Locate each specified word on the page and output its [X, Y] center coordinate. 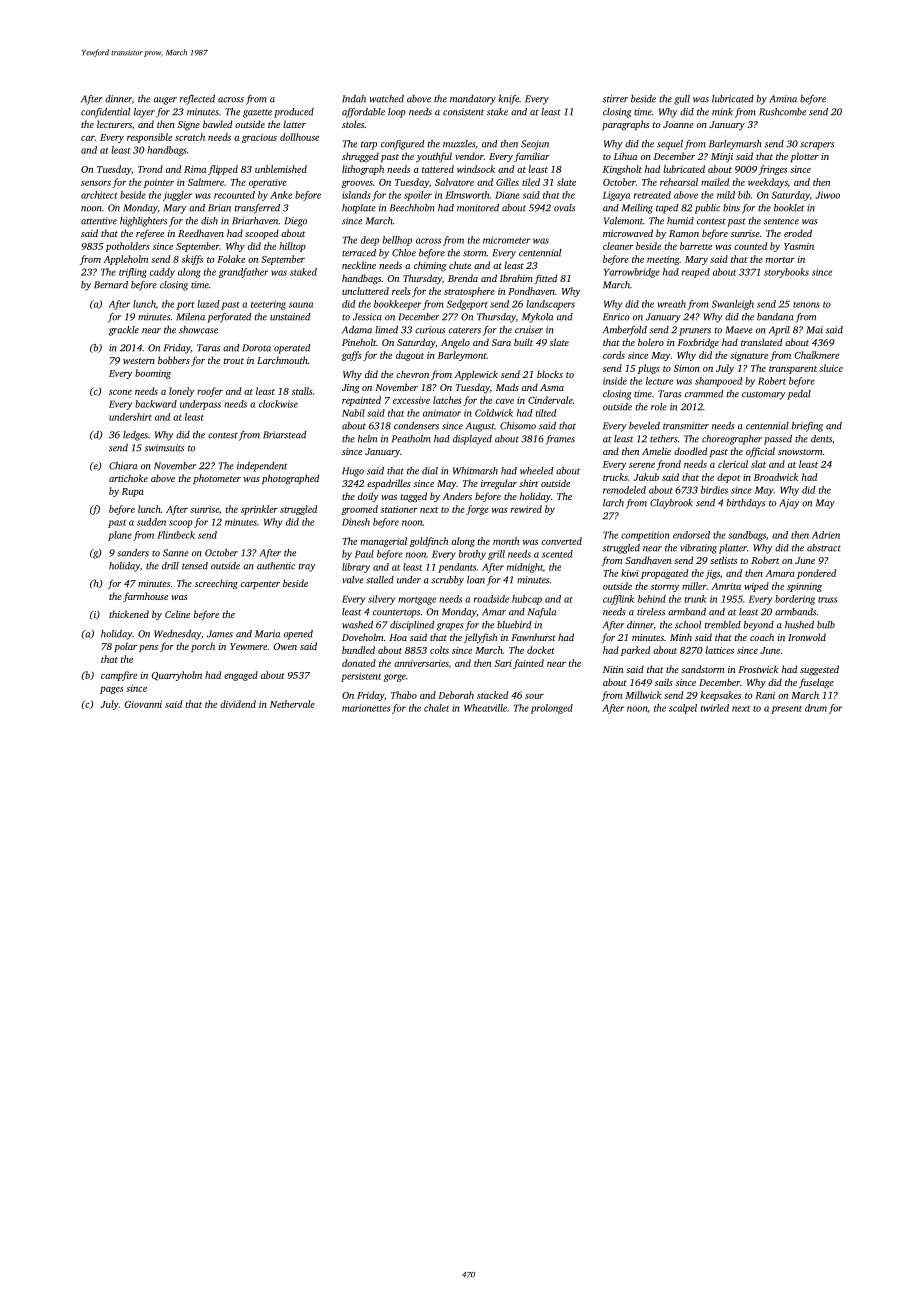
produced [294, 113]
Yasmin [799, 246]
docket [541, 650]
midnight [525, 568]
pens [148, 648]
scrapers [817, 146]
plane [120, 536]
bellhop [397, 241]
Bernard [111, 285]
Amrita [726, 586]
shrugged [360, 157]
